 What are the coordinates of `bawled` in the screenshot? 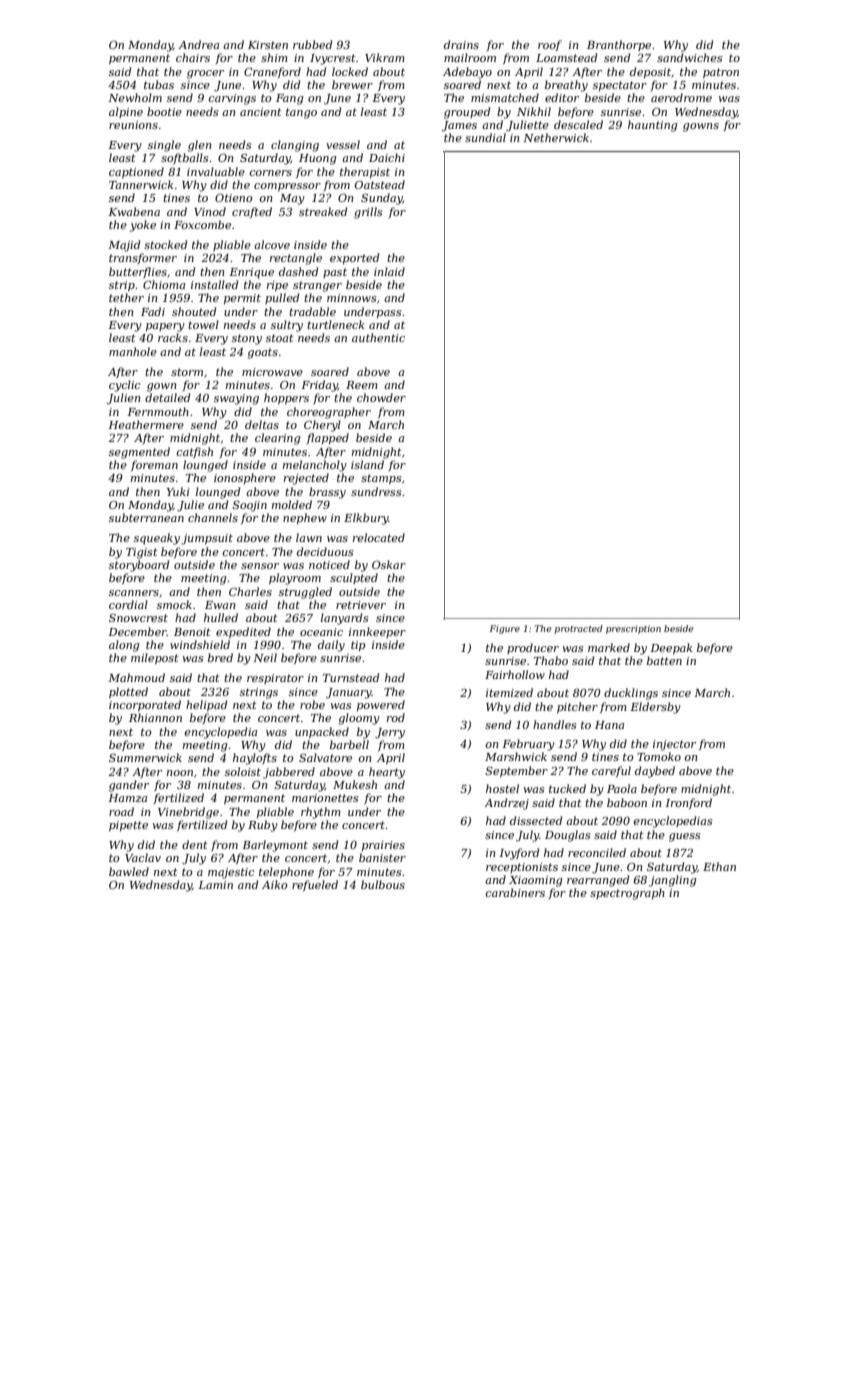 It's located at (129, 871).
